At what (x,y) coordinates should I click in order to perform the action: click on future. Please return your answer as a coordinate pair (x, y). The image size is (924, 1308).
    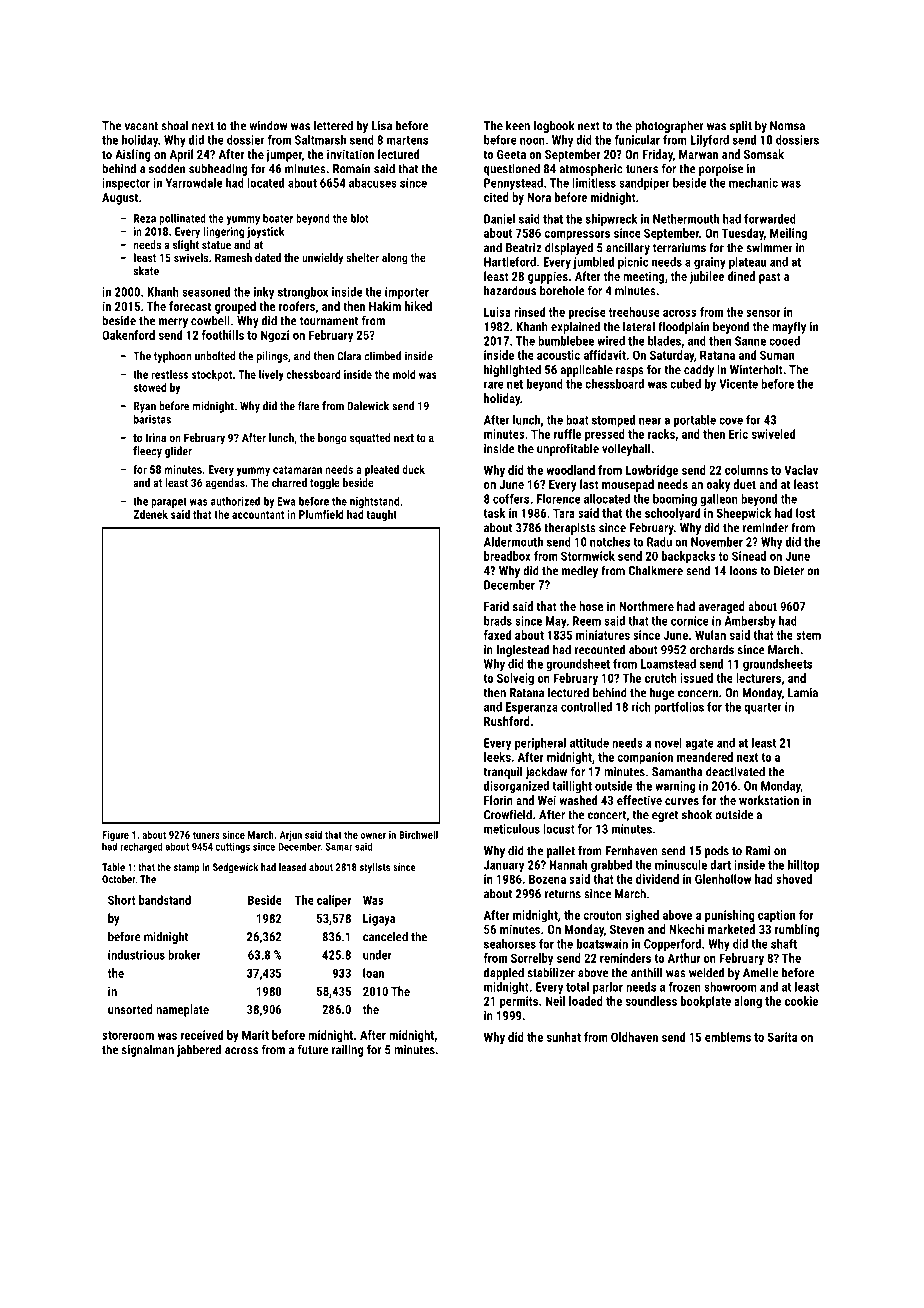
    Looking at the image, I should click on (313, 1049).
